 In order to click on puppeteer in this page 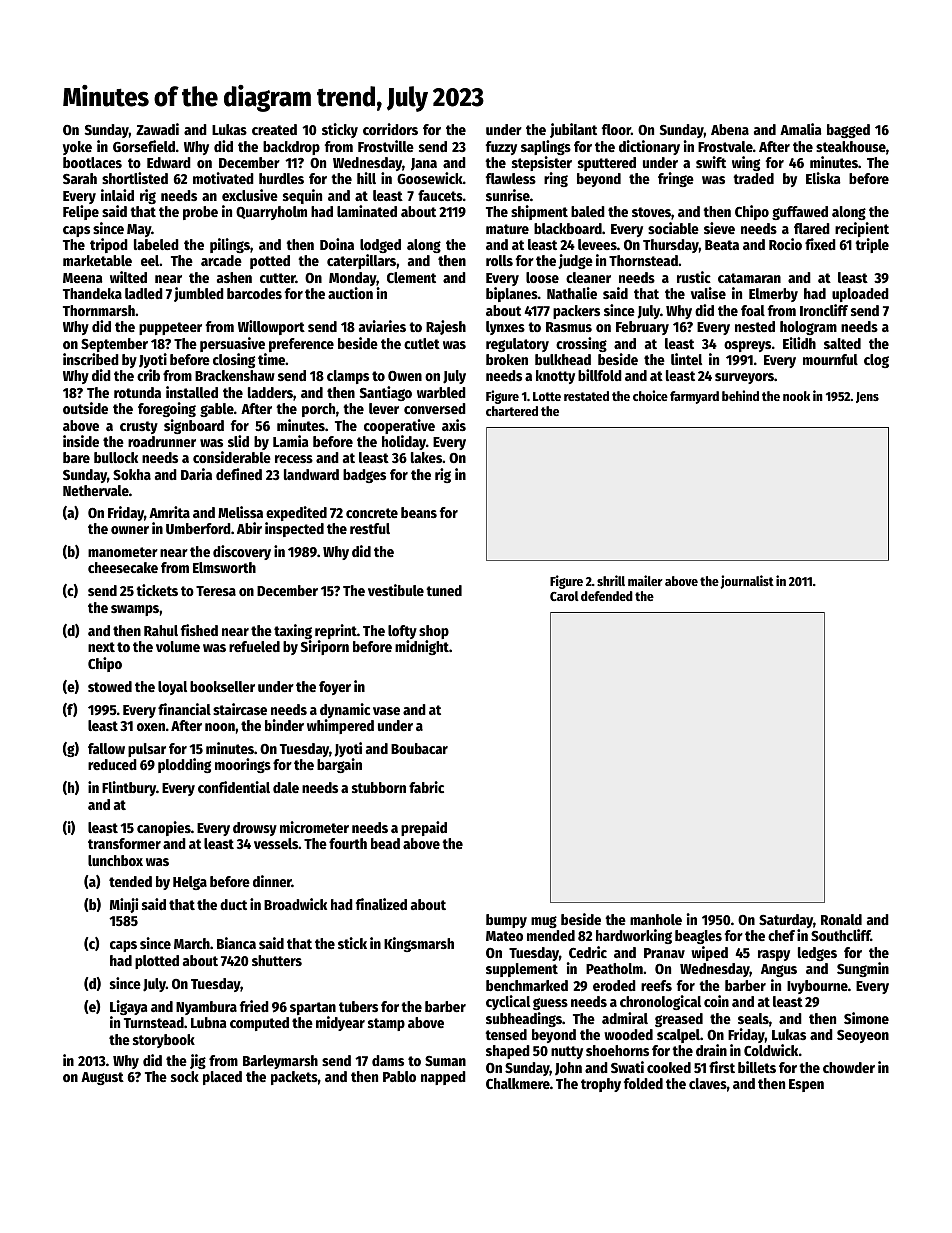, I will do `click(170, 328)`.
